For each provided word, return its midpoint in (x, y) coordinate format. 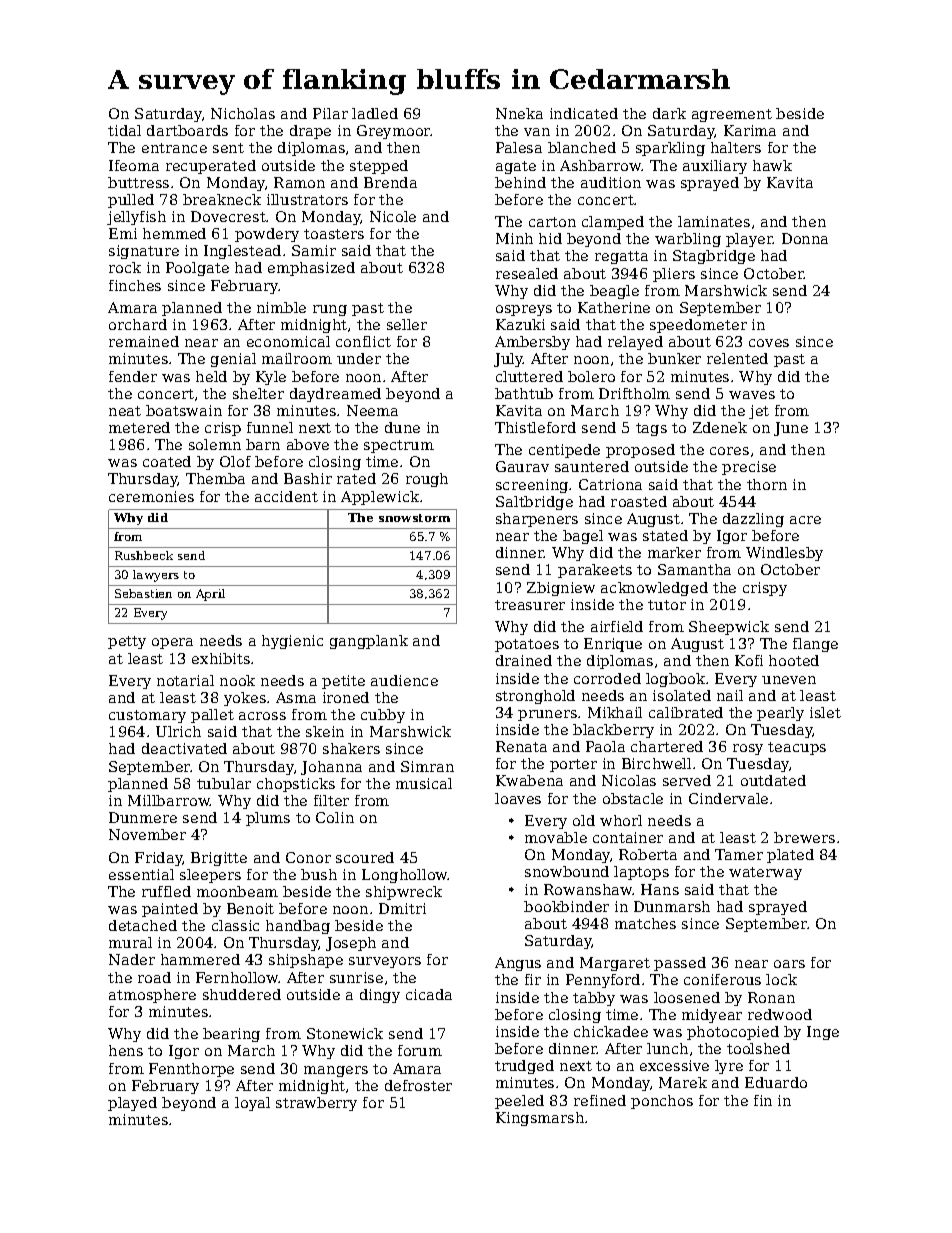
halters (736, 147)
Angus (518, 964)
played (132, 1104)
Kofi (749, 660)
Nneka (519, 113)
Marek (683, 1082)
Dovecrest (229, 216)
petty (127, 642)
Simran (427, 766)
